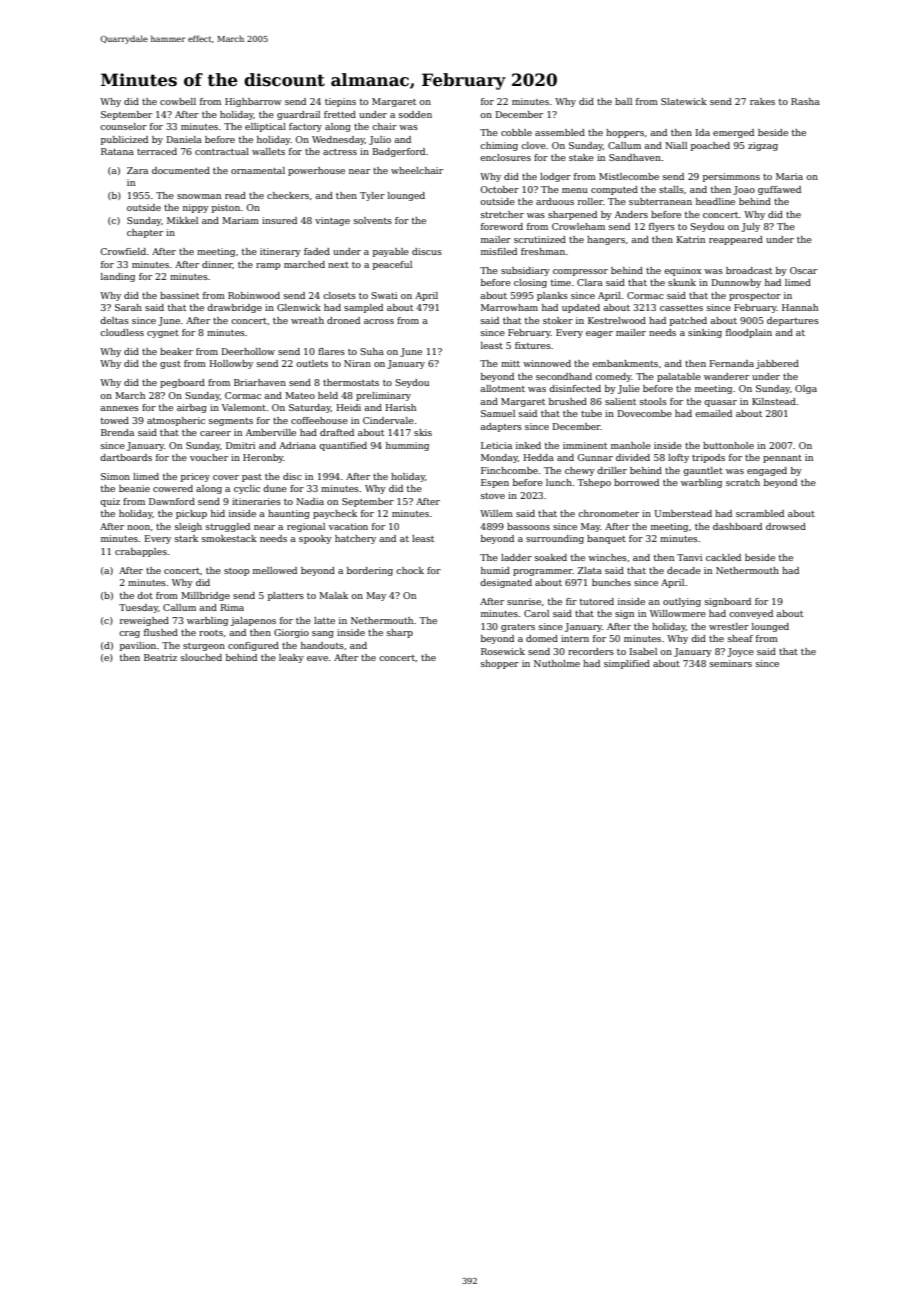 The image size is (924, 1308). What do you see at coordinates (501, 427) in the image?
I see `adapters` at bounding box center [501, 427].
